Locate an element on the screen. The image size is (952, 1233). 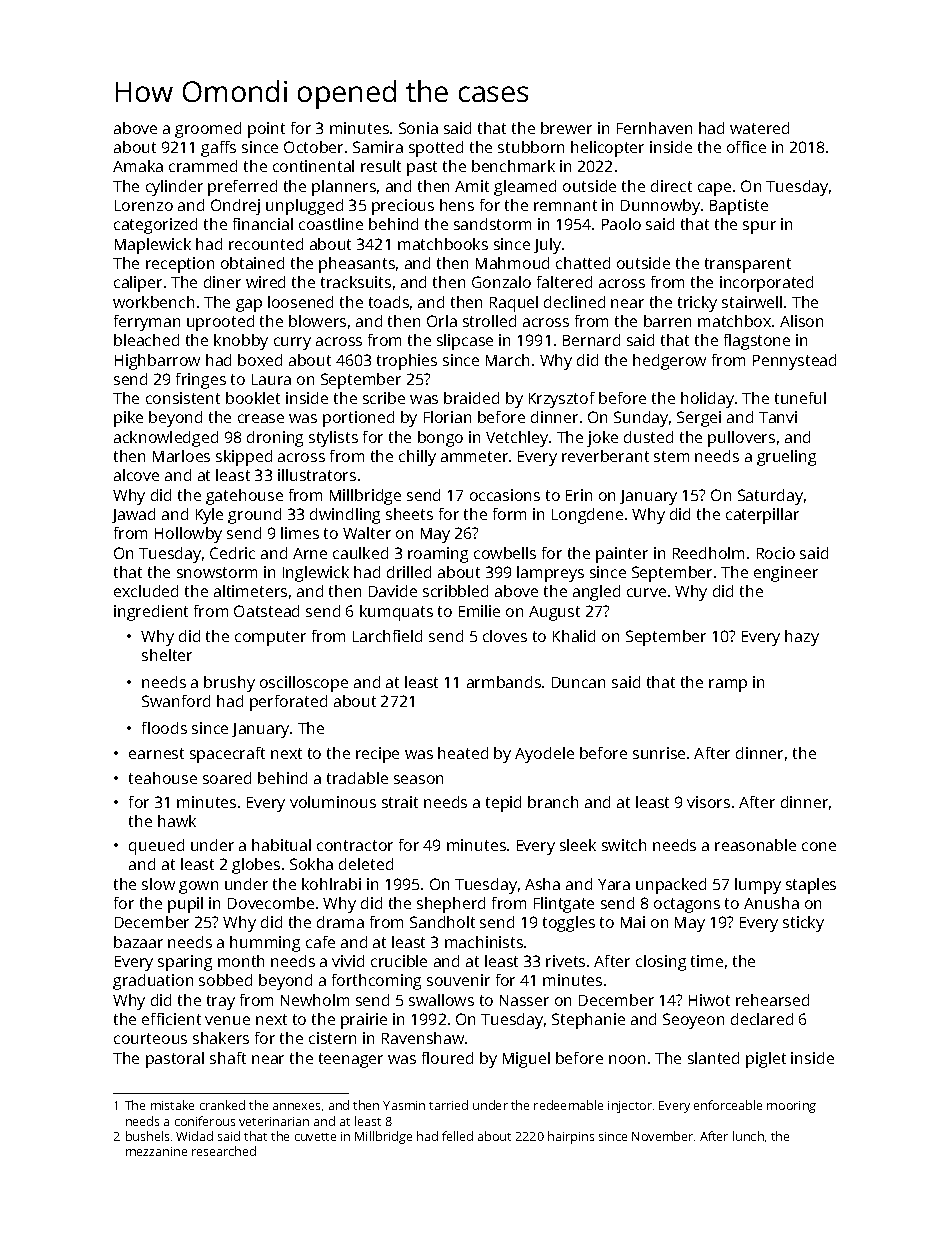
acknowledged is located at coordinates (166, 439).
